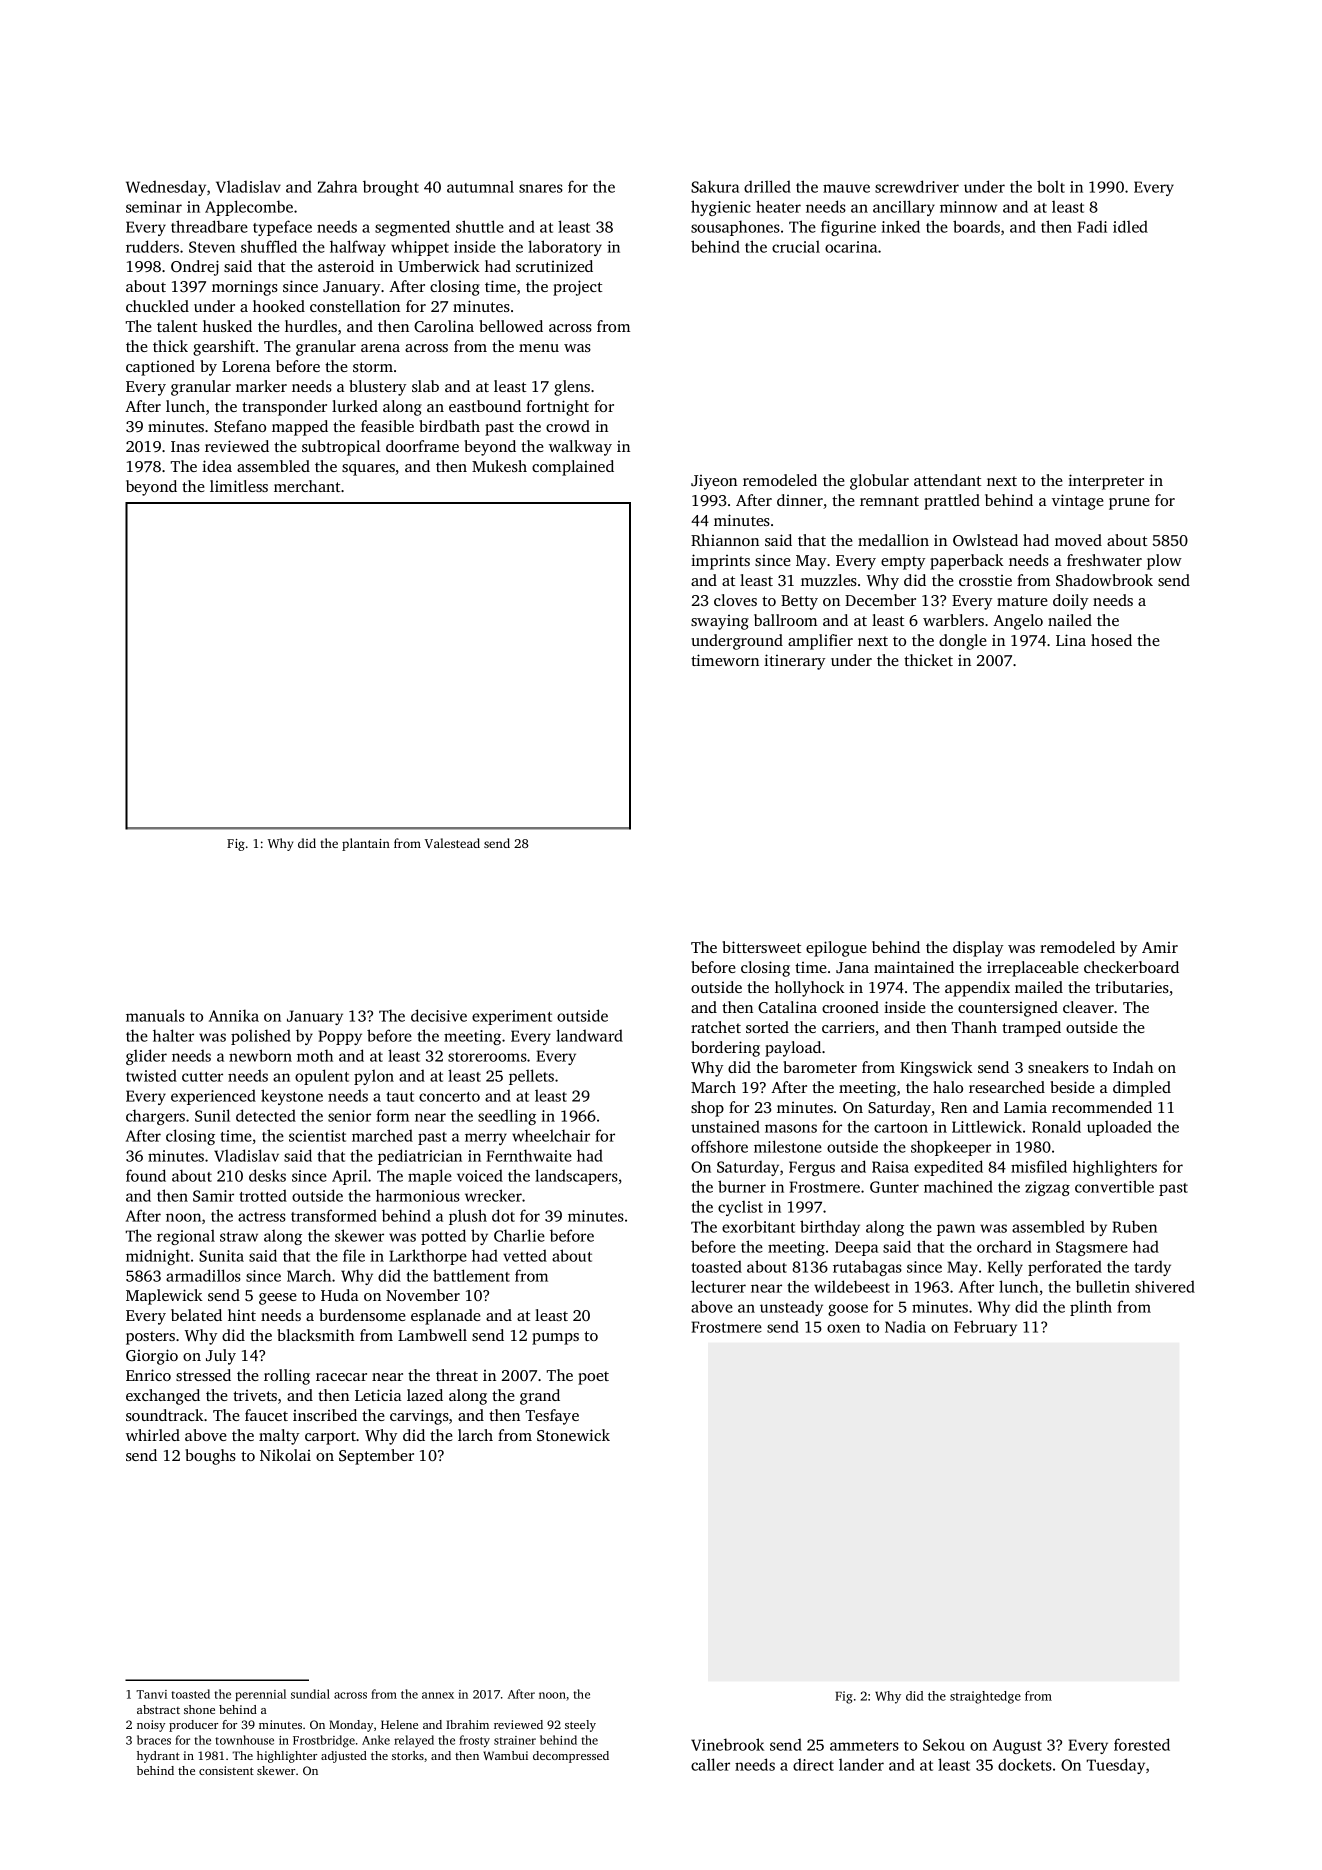  I want to click on idled, so click(1130, 226).
